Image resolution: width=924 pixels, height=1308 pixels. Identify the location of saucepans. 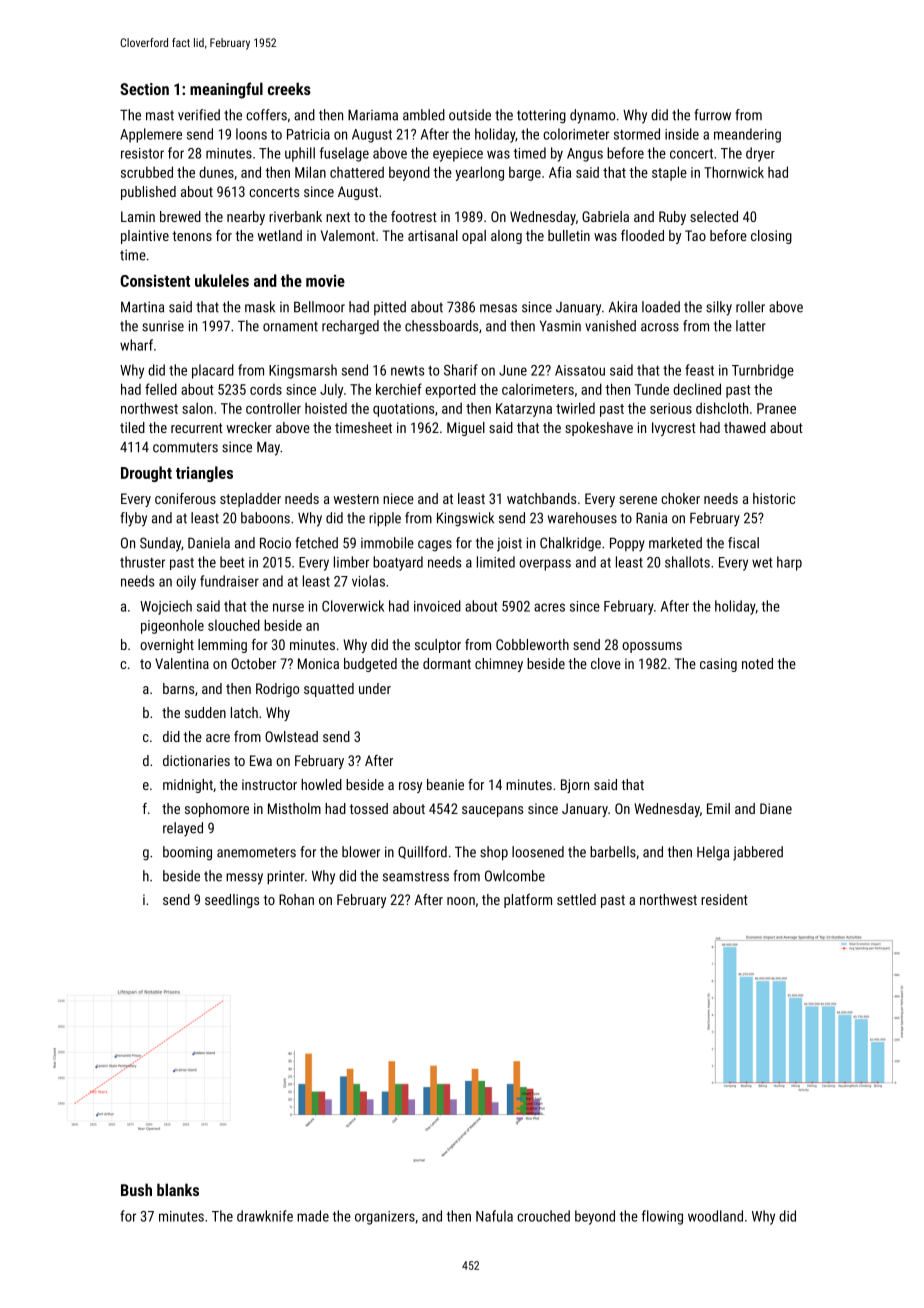
(492, 811).
